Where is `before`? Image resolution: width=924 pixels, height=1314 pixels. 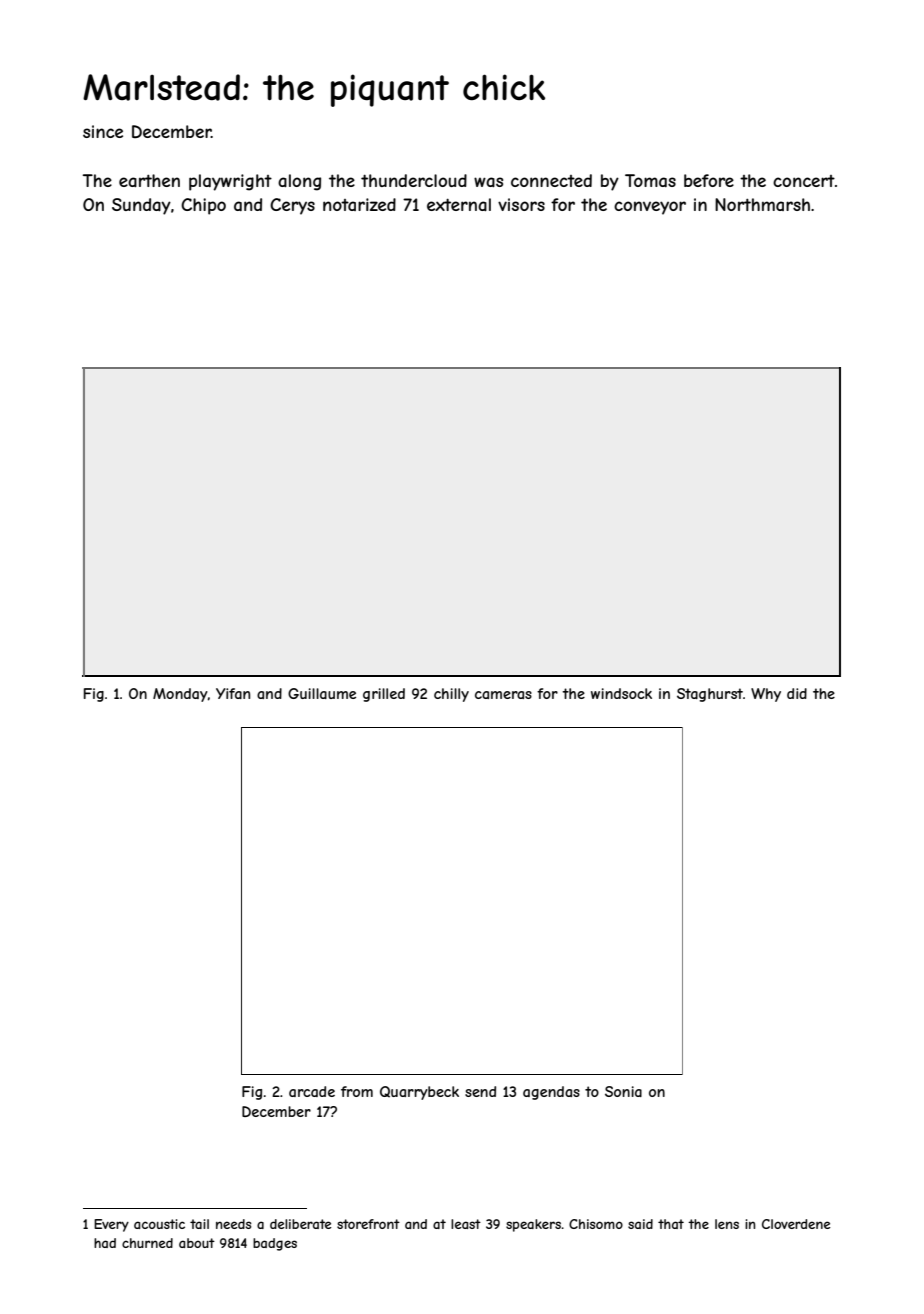
before is located at coordinates (709, 180).
